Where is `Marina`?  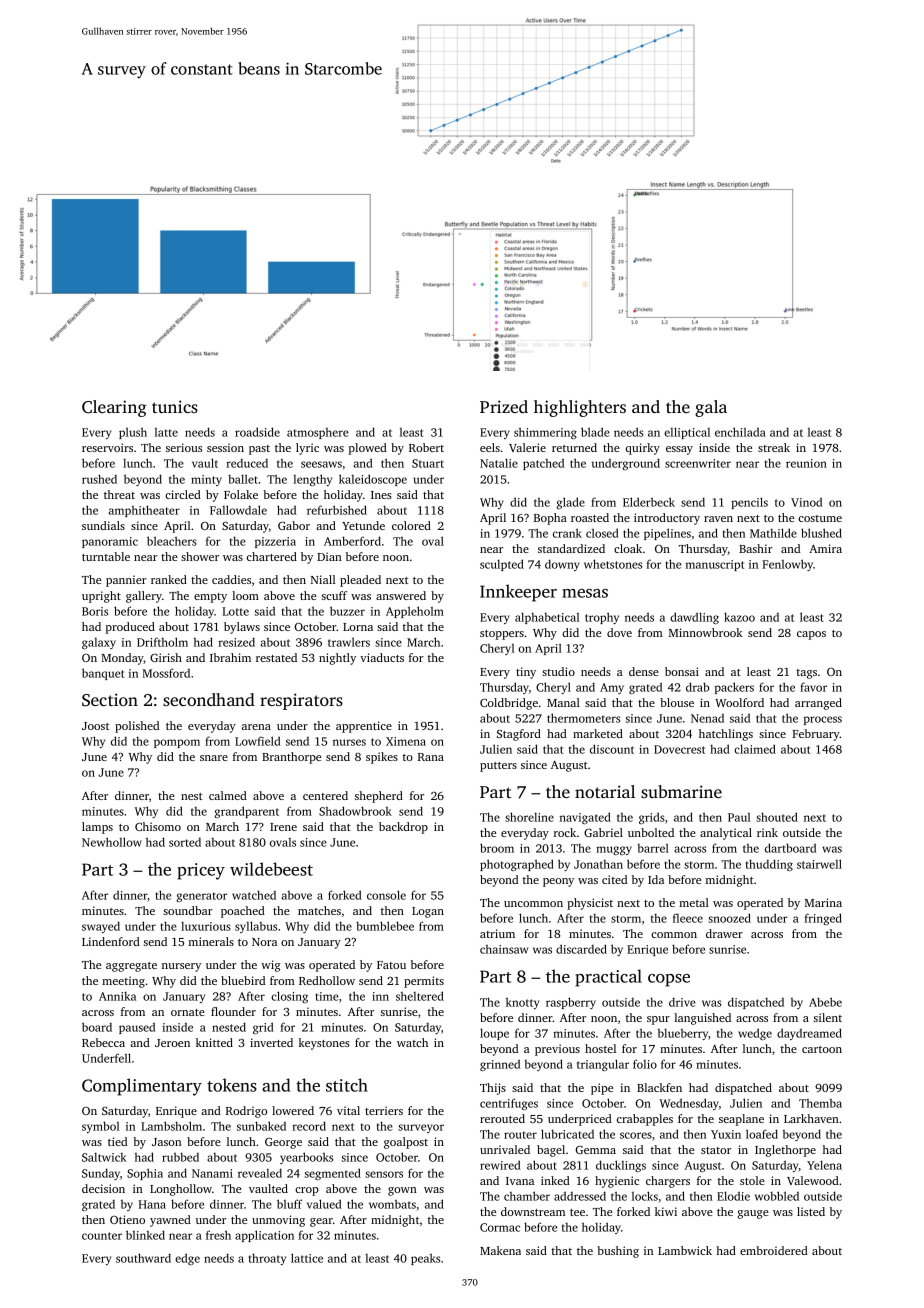
Marina is located at coordinates (823, 902).
